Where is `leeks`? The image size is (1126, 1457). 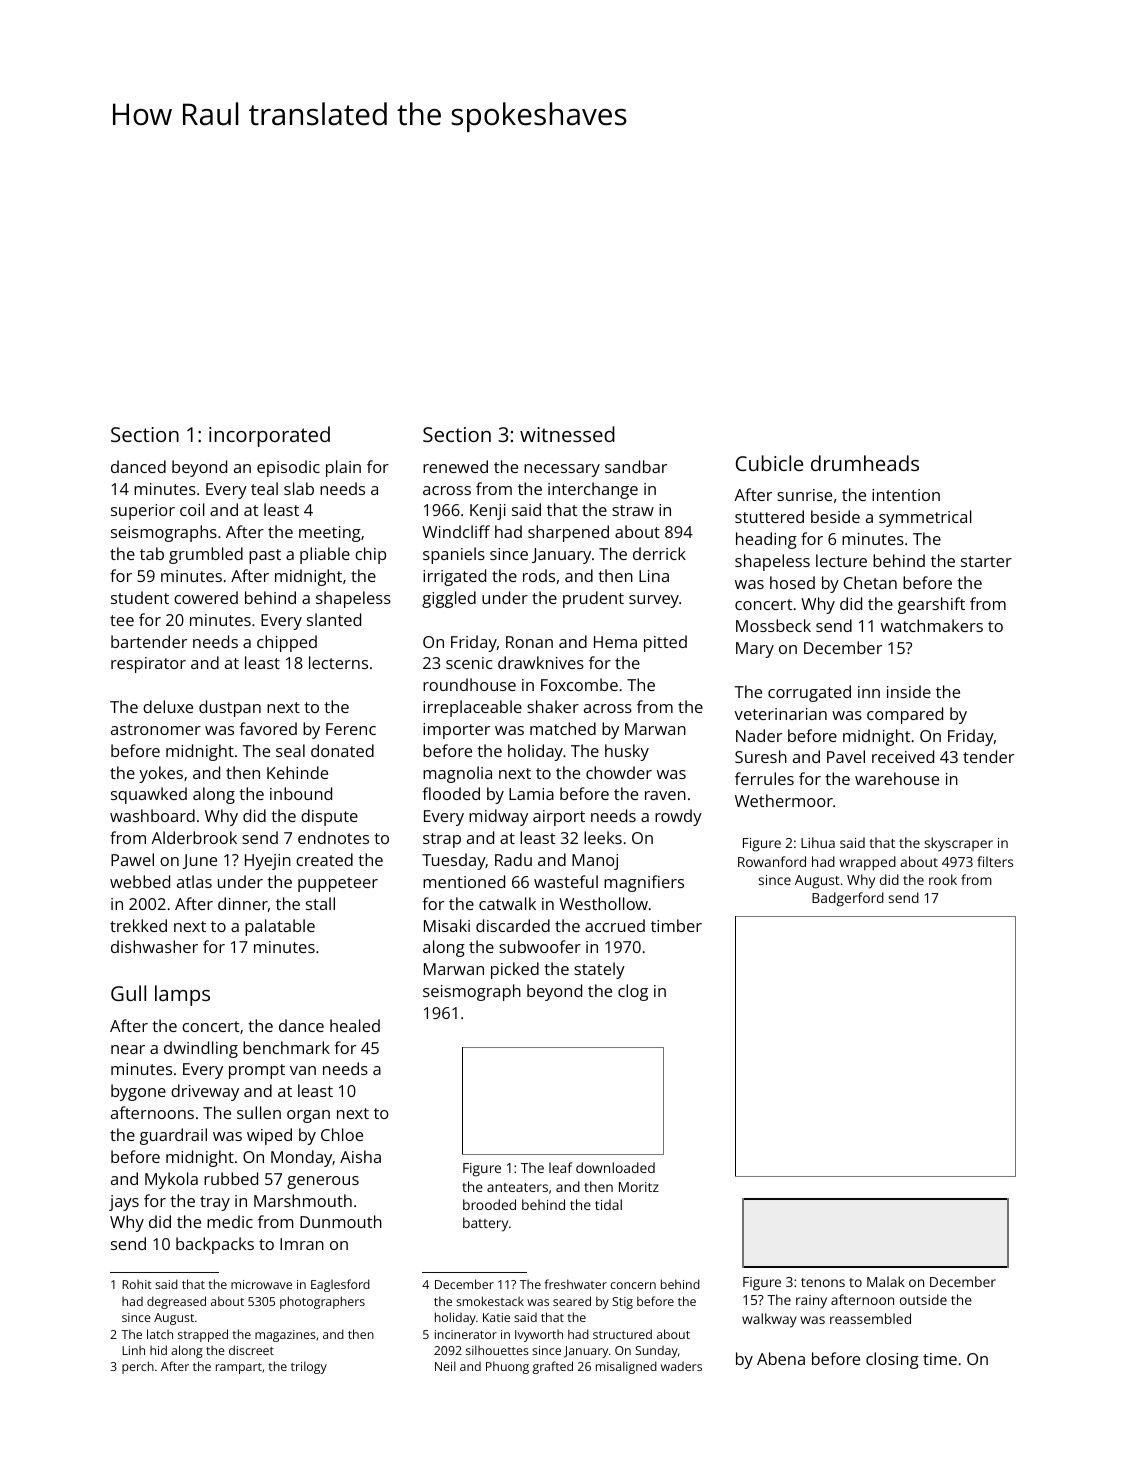
leeks is located at coordinates (603, 837).
